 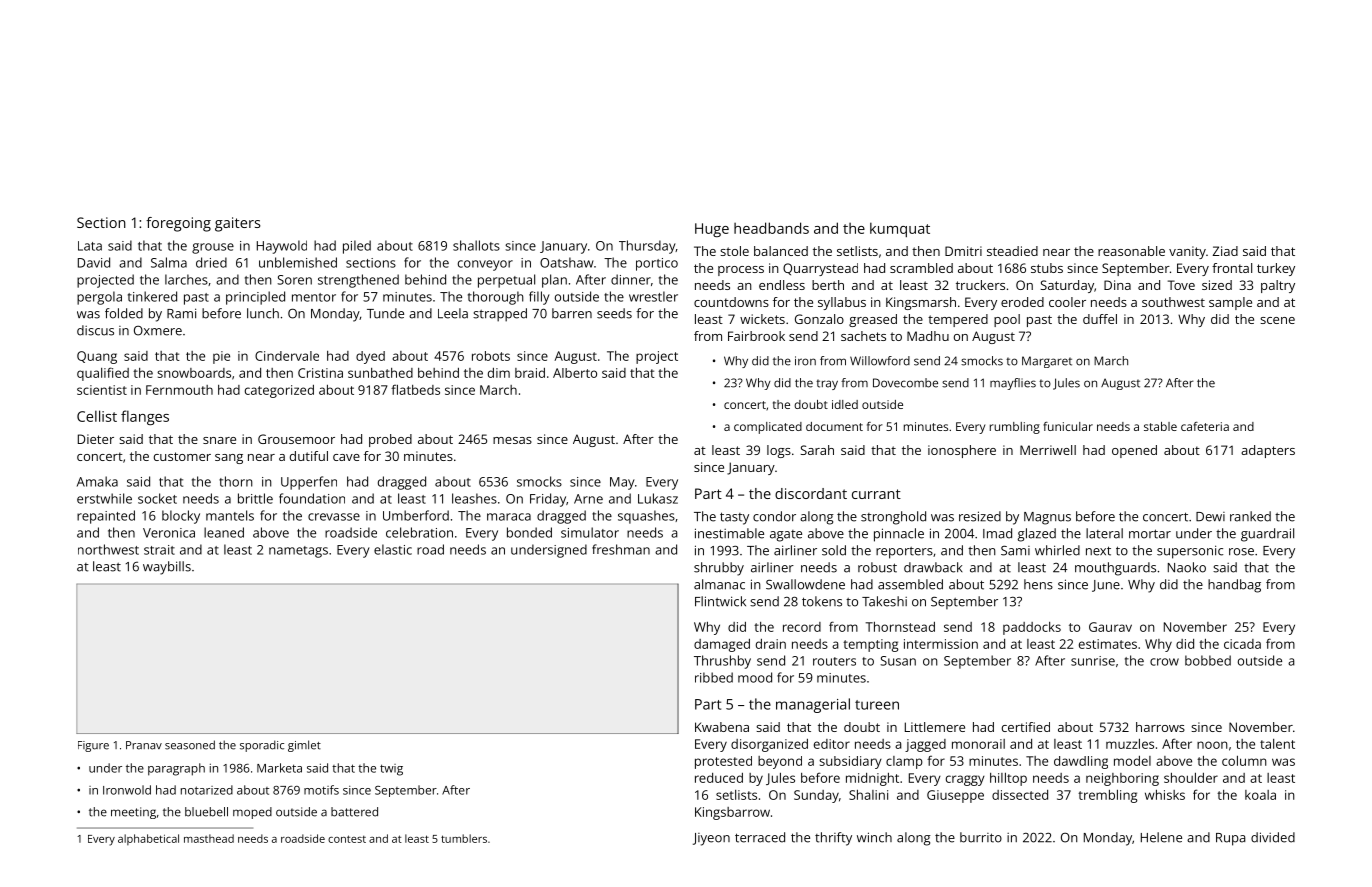 What do you see at coordinates (729, 533) in the document?
I see `inestimable` at bounding box center [729, 533].
